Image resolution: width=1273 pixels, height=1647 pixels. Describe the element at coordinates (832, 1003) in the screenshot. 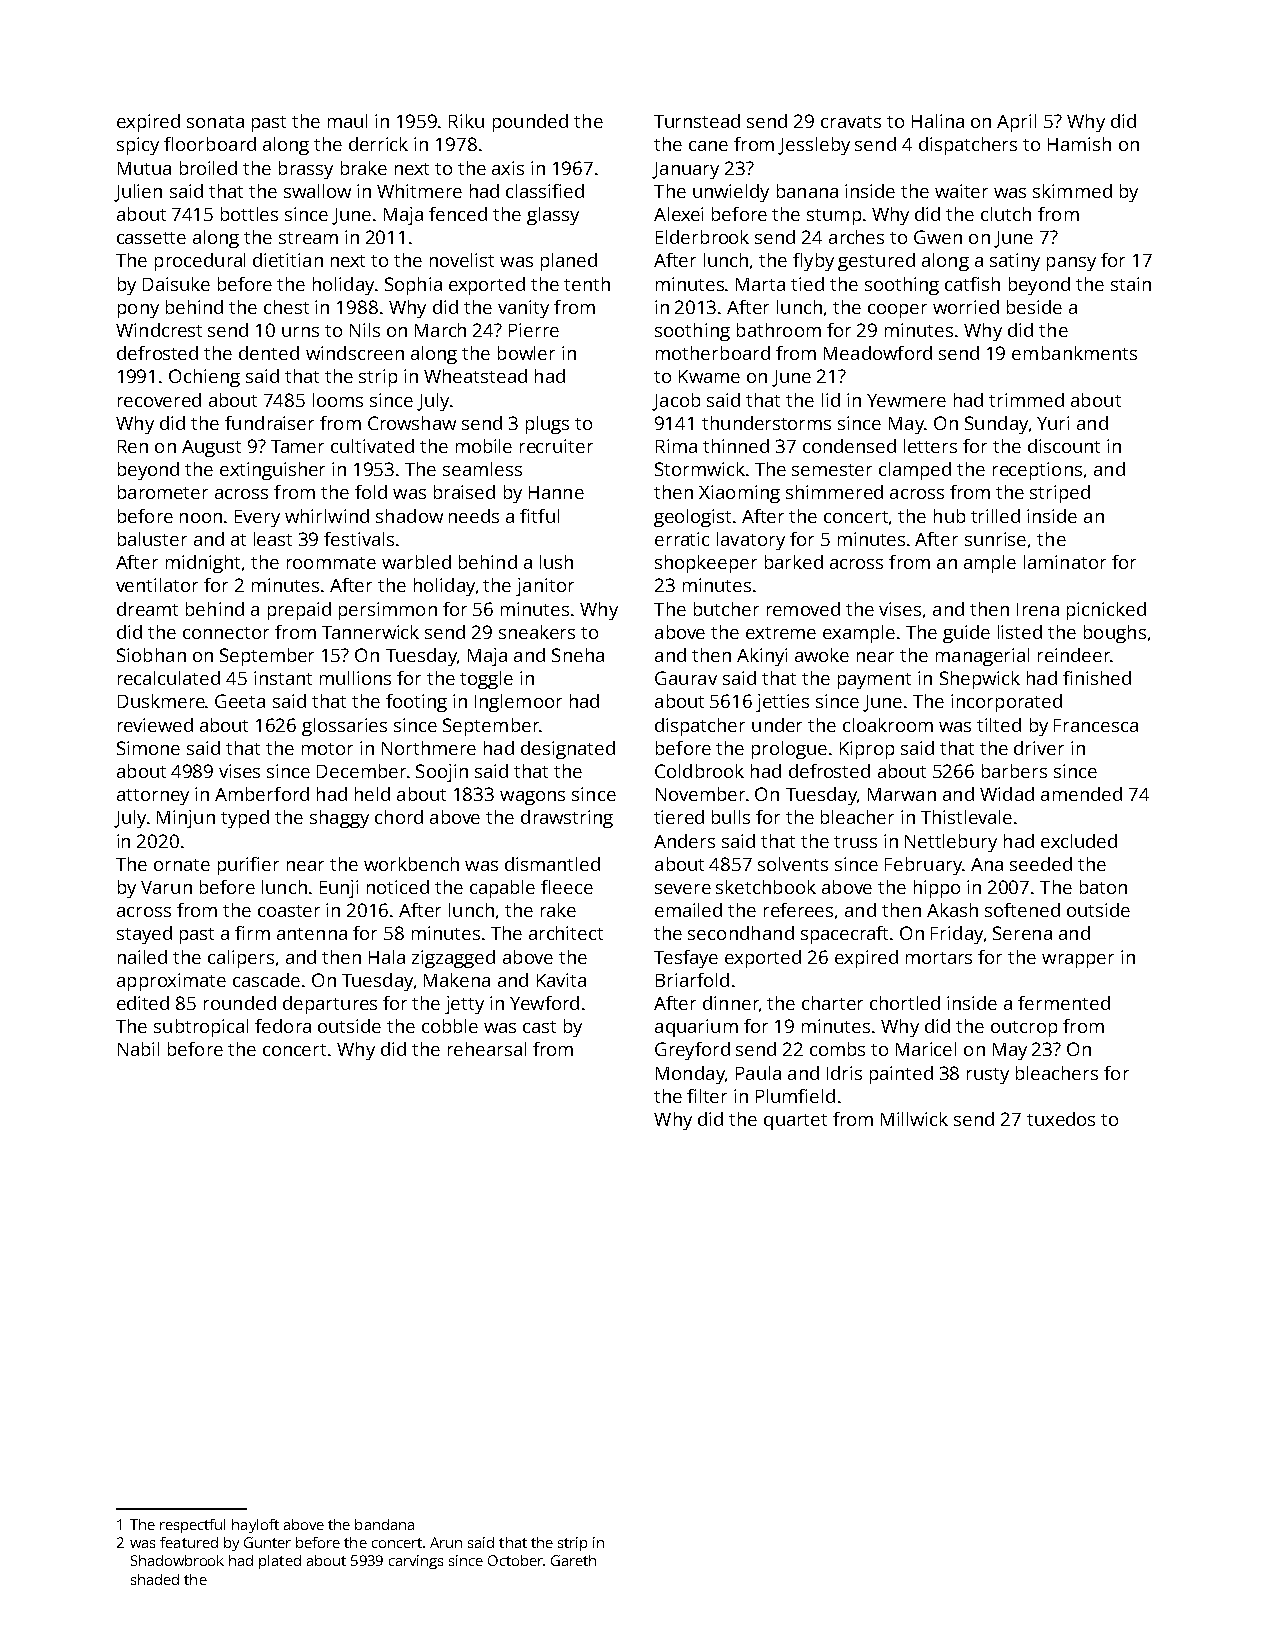

I see `charter` at that location.
